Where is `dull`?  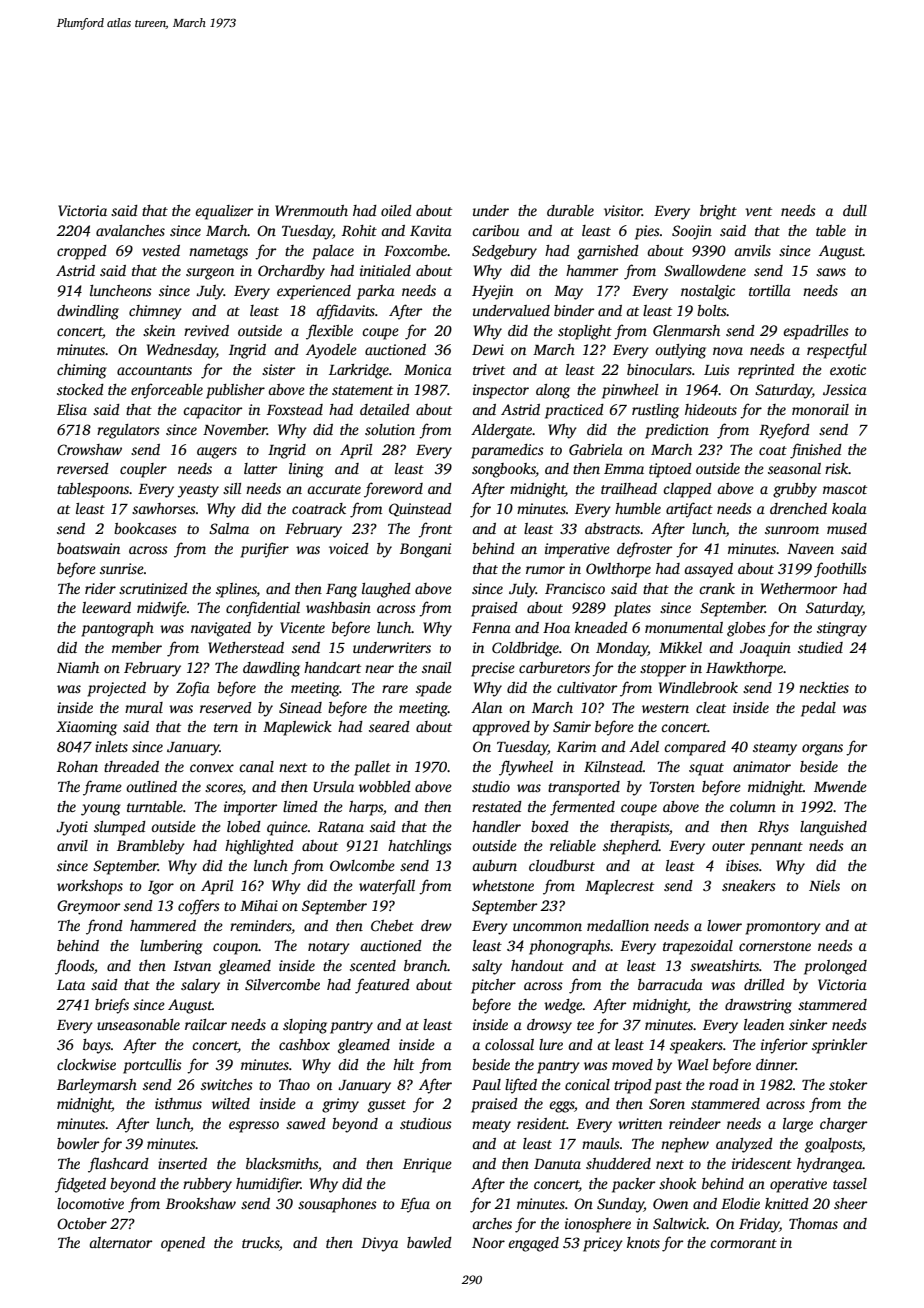 dull is located at coordinates (855, 210).
